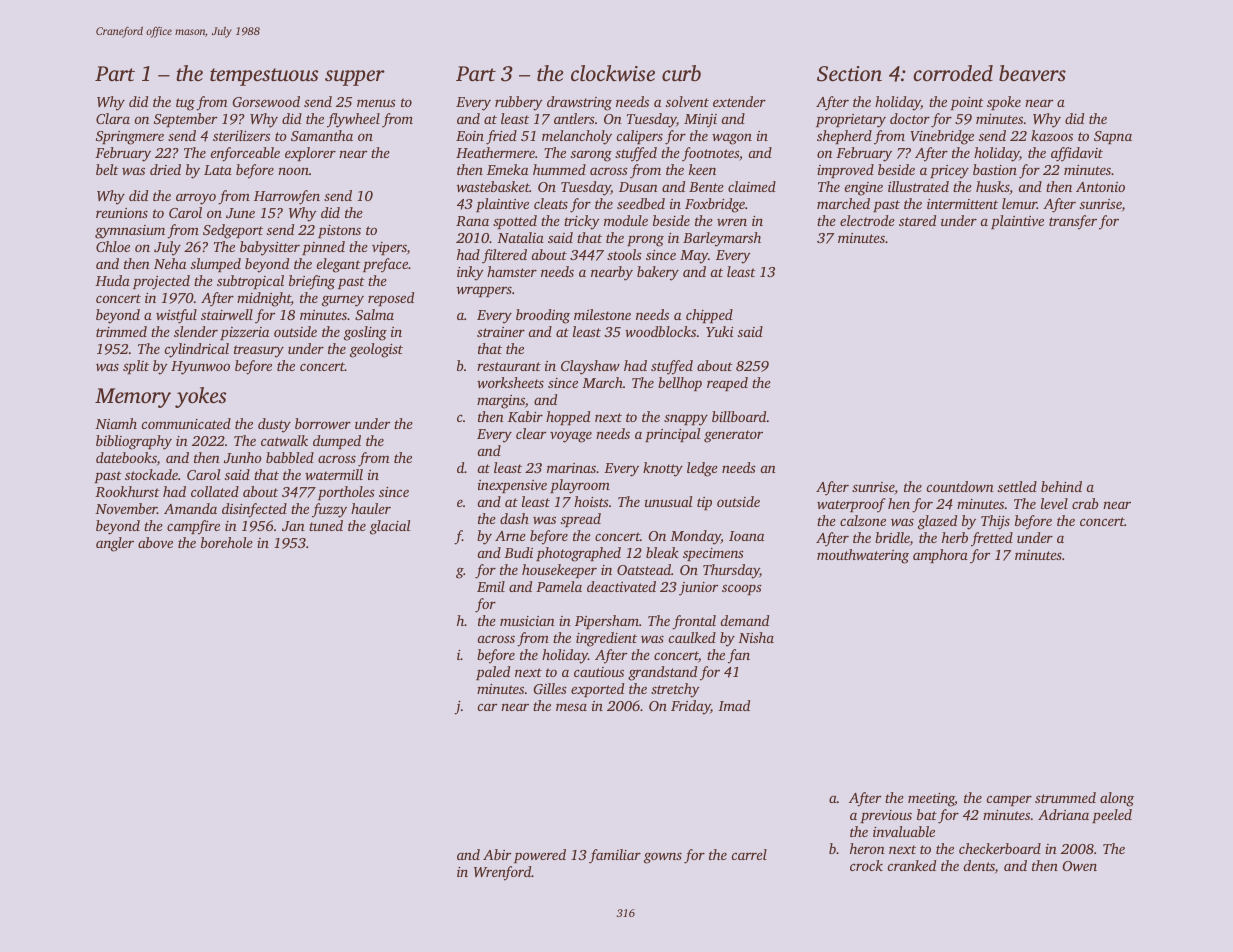 The image size is (1233, 952). What do you see at coordinates (613, 73) in the document?
I see `clockwise` at bounding box center [613, 73].
